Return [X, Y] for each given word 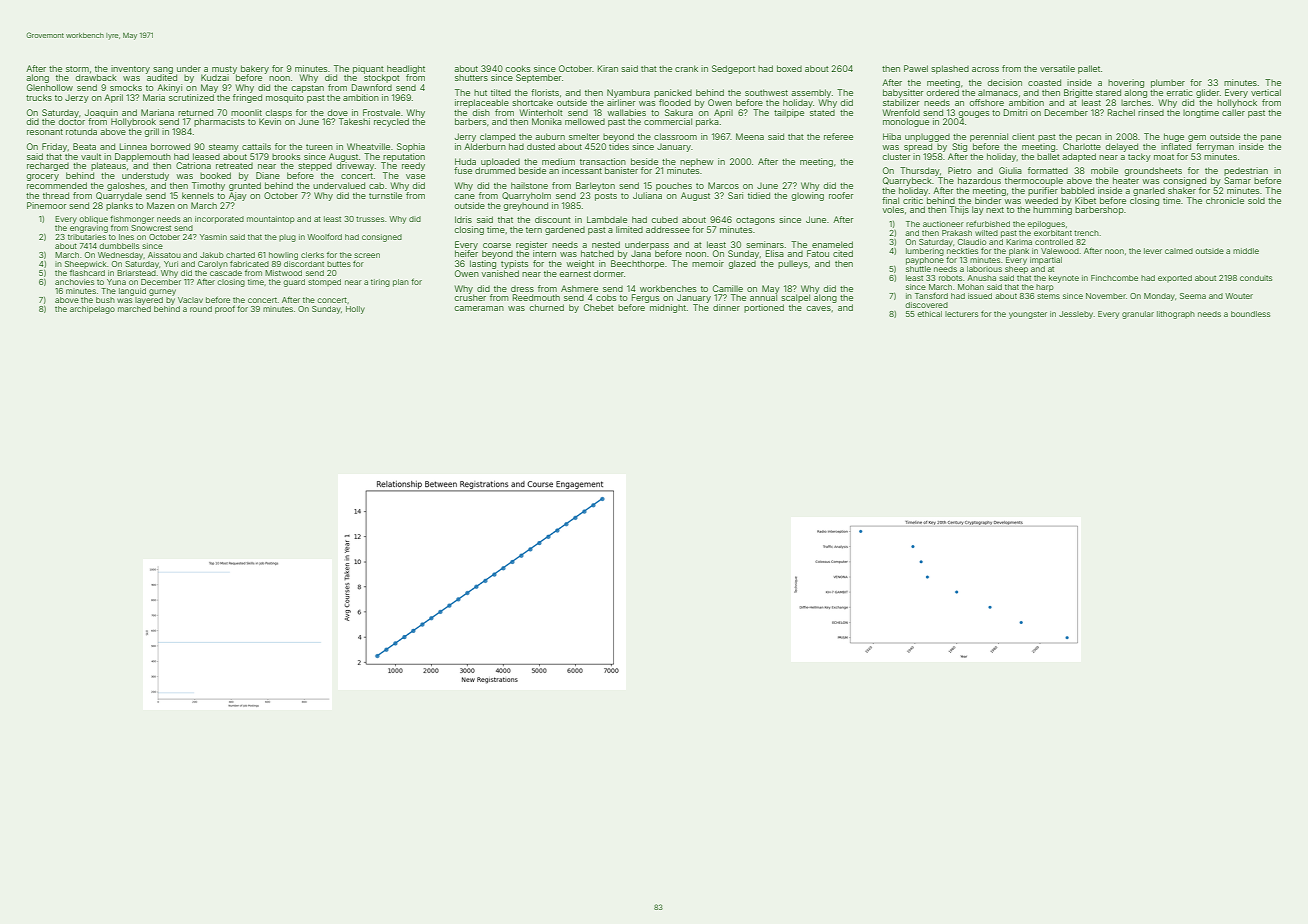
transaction [603, 161]
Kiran [608, 68]
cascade [226, 273]
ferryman [1215, 147]
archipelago [92, 310]
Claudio [972, 242]
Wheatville [368, 146]
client [1023, 136]
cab [376, 186]
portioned [764, 308]
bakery [255, 69]
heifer [466, 253]
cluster [897, 156]
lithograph [1176, 315]
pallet [1089, 69]
